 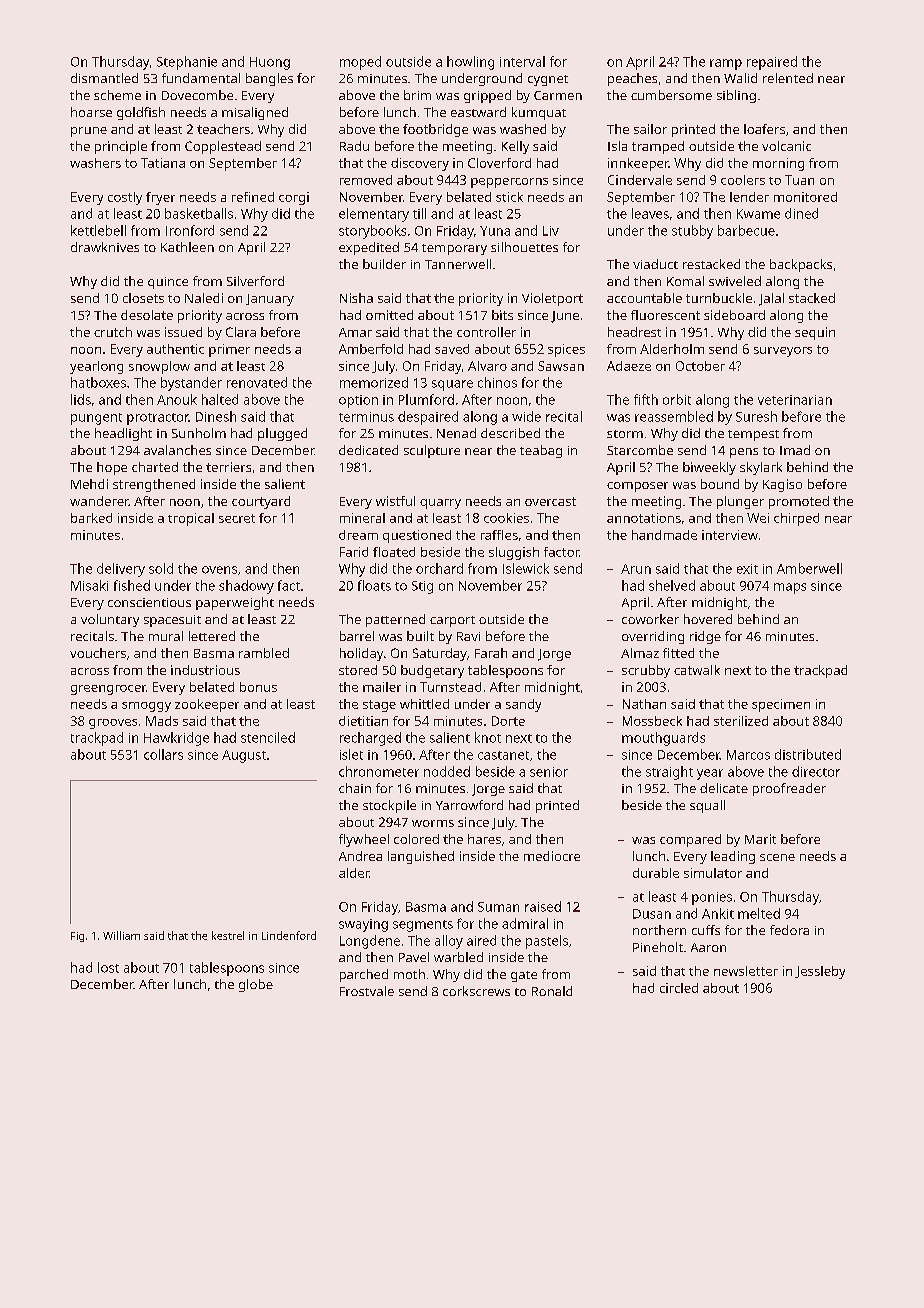 What do you see at coordinates (746, 971) in the page?
I see `newsletter` at bounding box center [746, 971].
